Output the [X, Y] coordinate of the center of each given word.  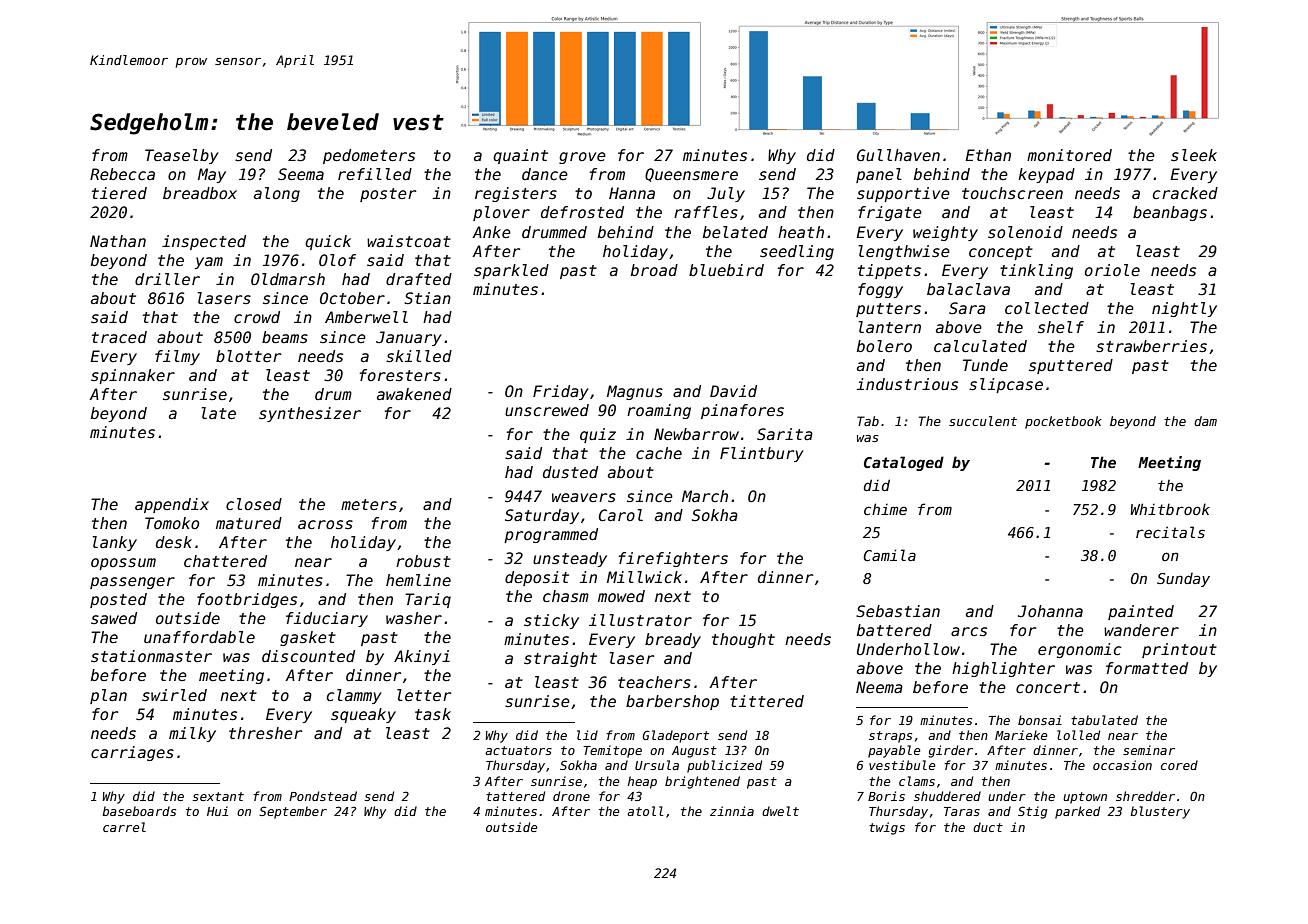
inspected [204, 242]
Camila [889, 555]
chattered [225, 561]
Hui [217, 811]
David [733, 391]
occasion [1122, 765]
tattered [515, 796]
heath [801, 232]
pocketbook [1063, 422]
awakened [414, 394]
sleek [1194, 155]
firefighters [673, 559]
